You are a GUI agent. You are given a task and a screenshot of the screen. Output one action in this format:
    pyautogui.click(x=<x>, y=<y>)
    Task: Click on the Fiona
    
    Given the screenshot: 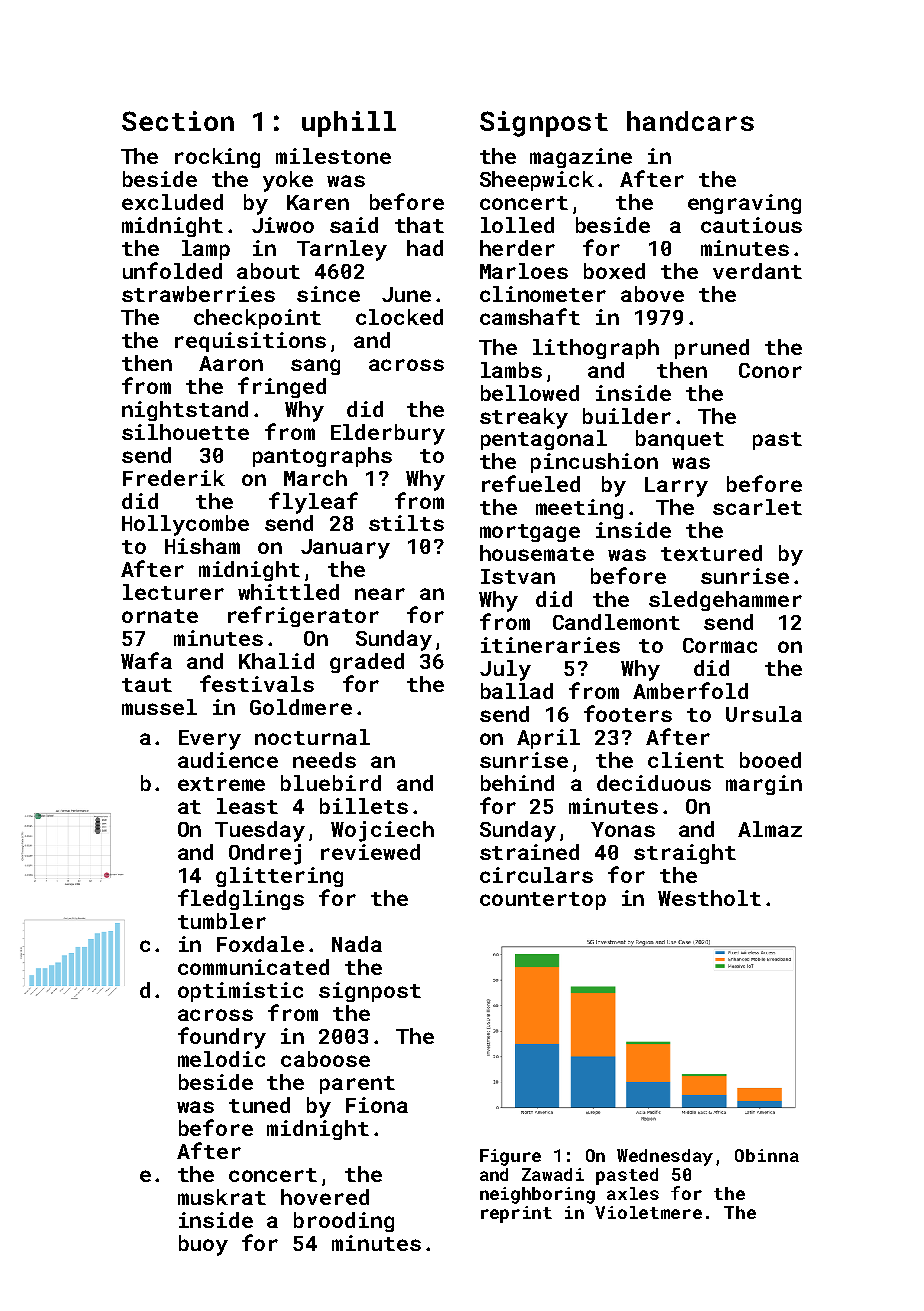 What is the action you would take?
    pyautogui.click(x=377, y=1105)
